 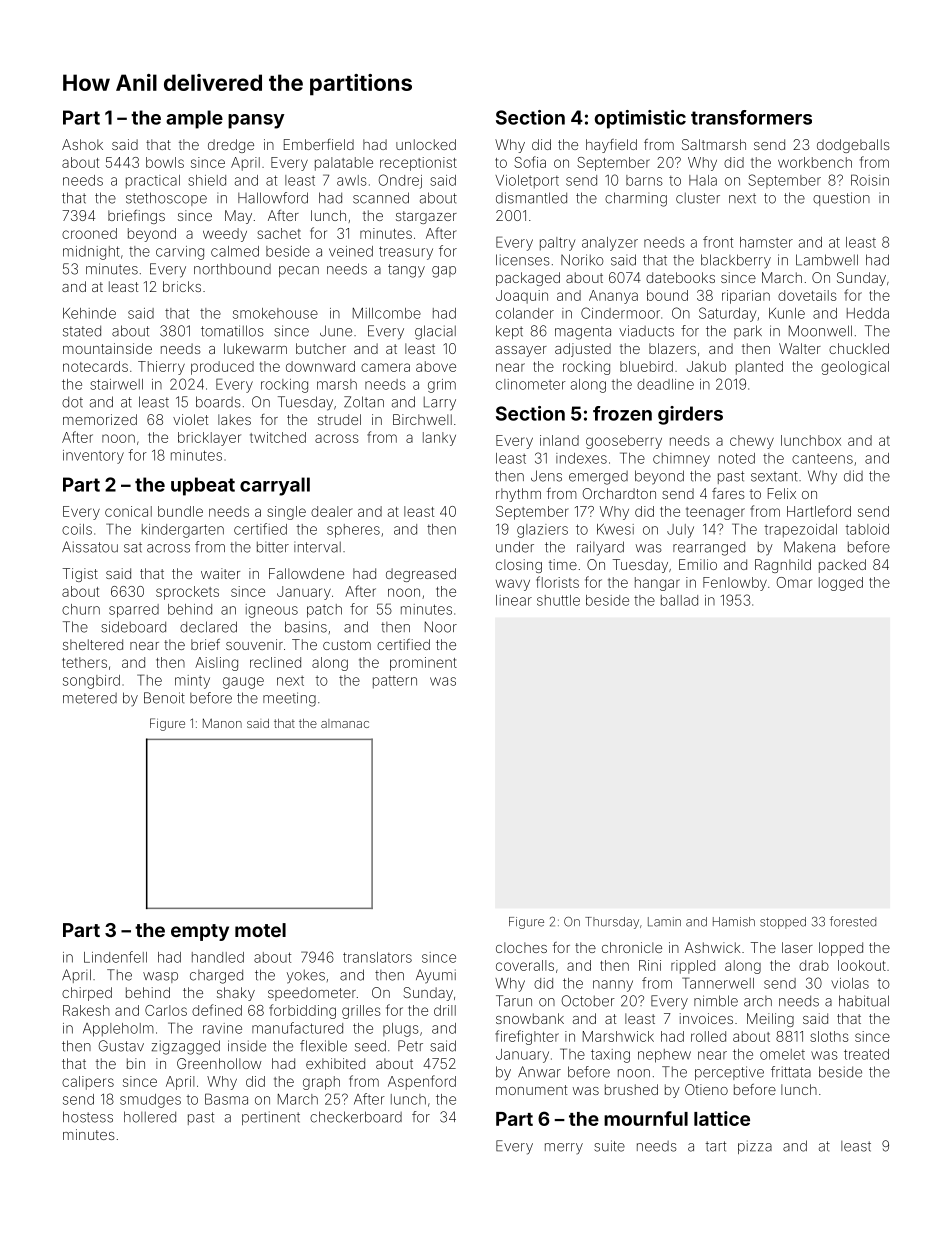 What do you see at coordinates (216, 664) in the page?
I see `Aisling` at bounding box center [216, 664].
